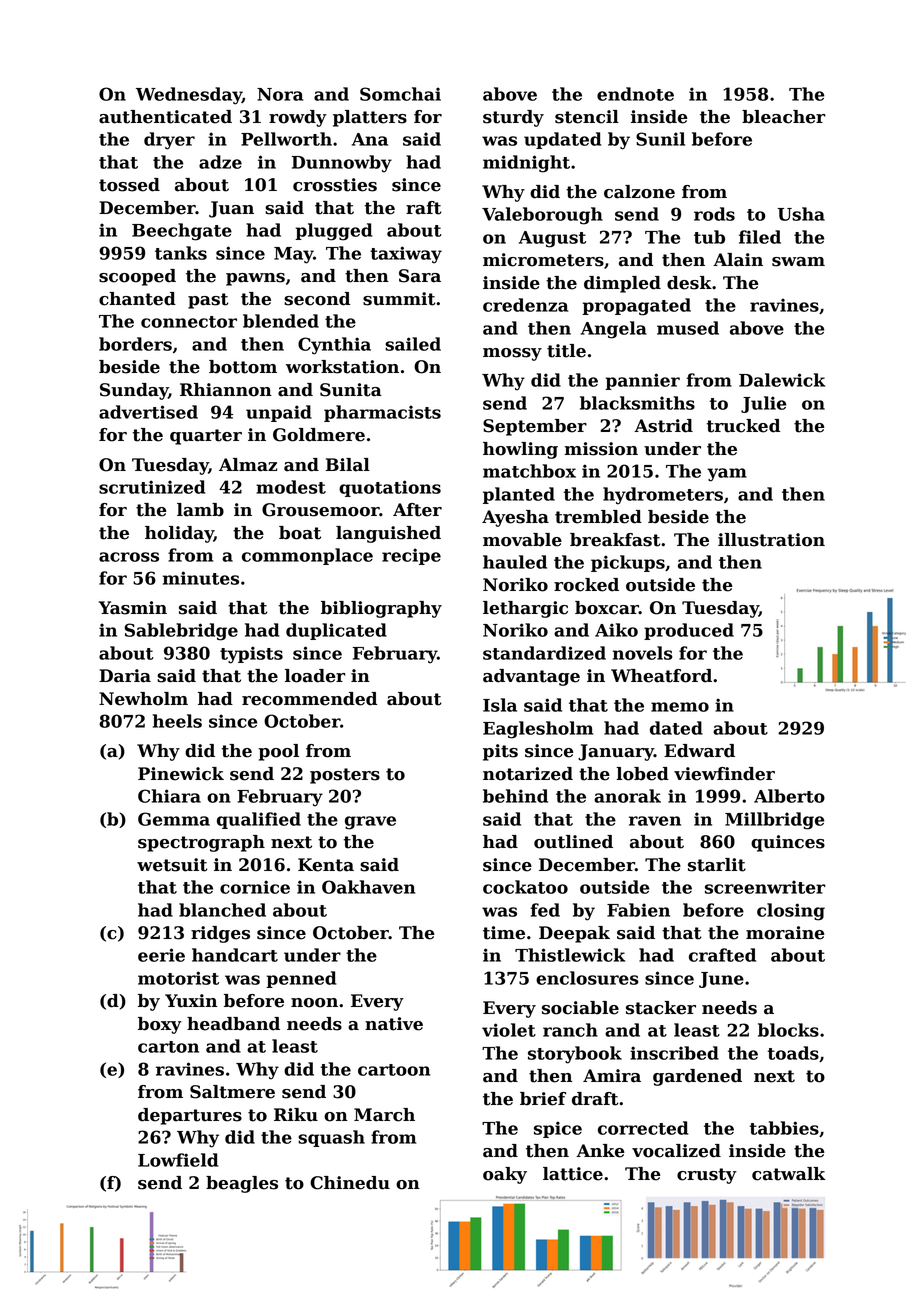  What do you see at coordinates (789, 796) in the screenshot?
I see `Alberto` at bounding box center [789, 796].
